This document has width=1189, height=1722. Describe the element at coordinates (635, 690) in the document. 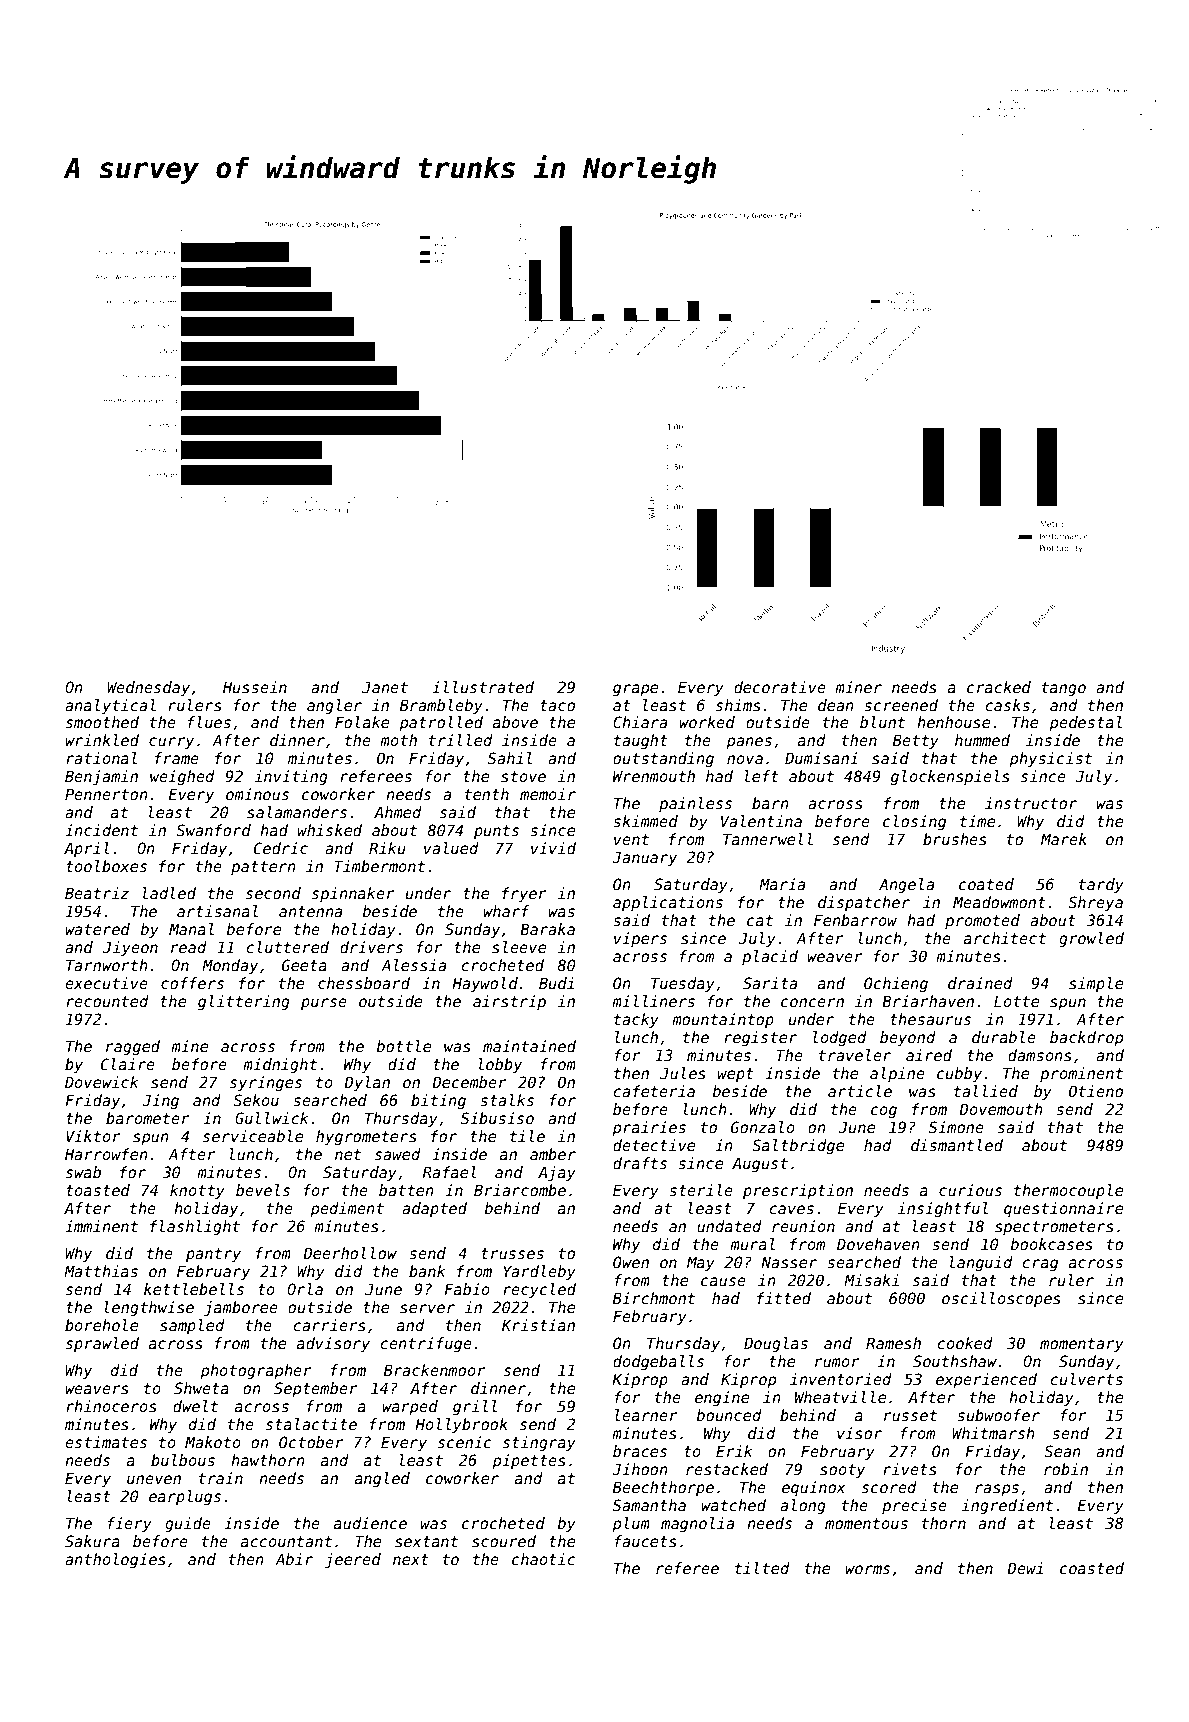

I see `grape` at that location.
